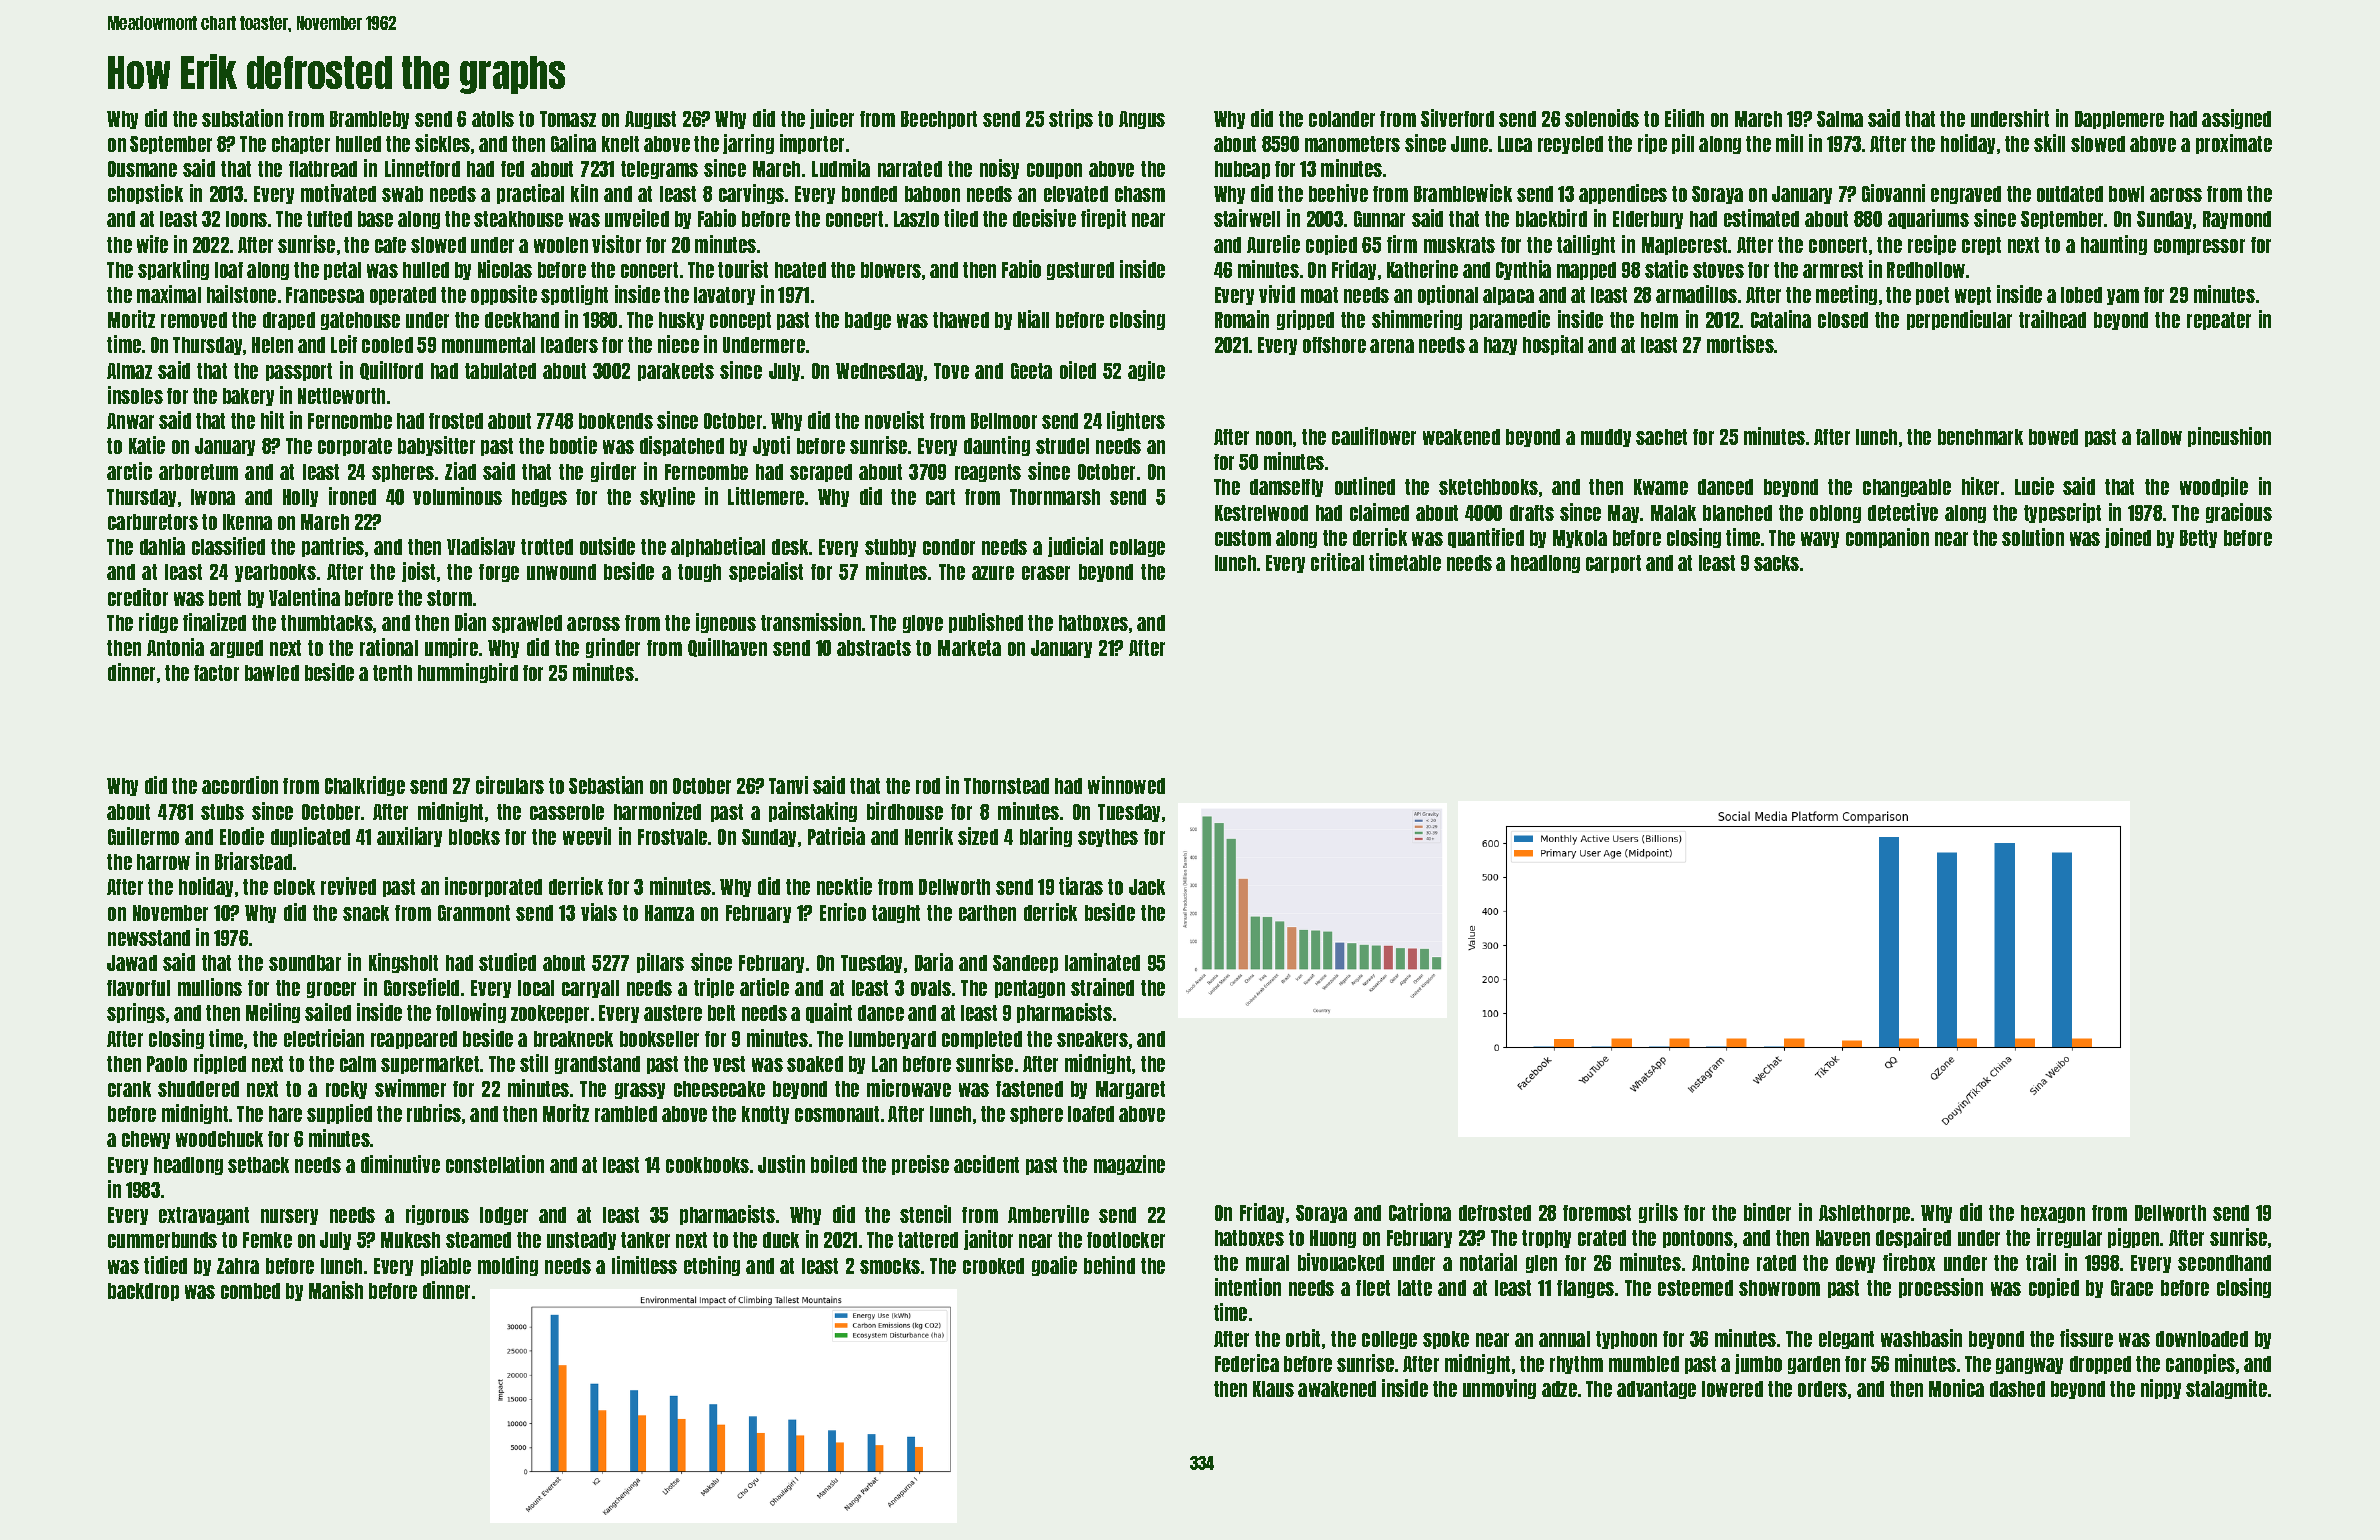  I want to click on substation, so click(242, 118).
